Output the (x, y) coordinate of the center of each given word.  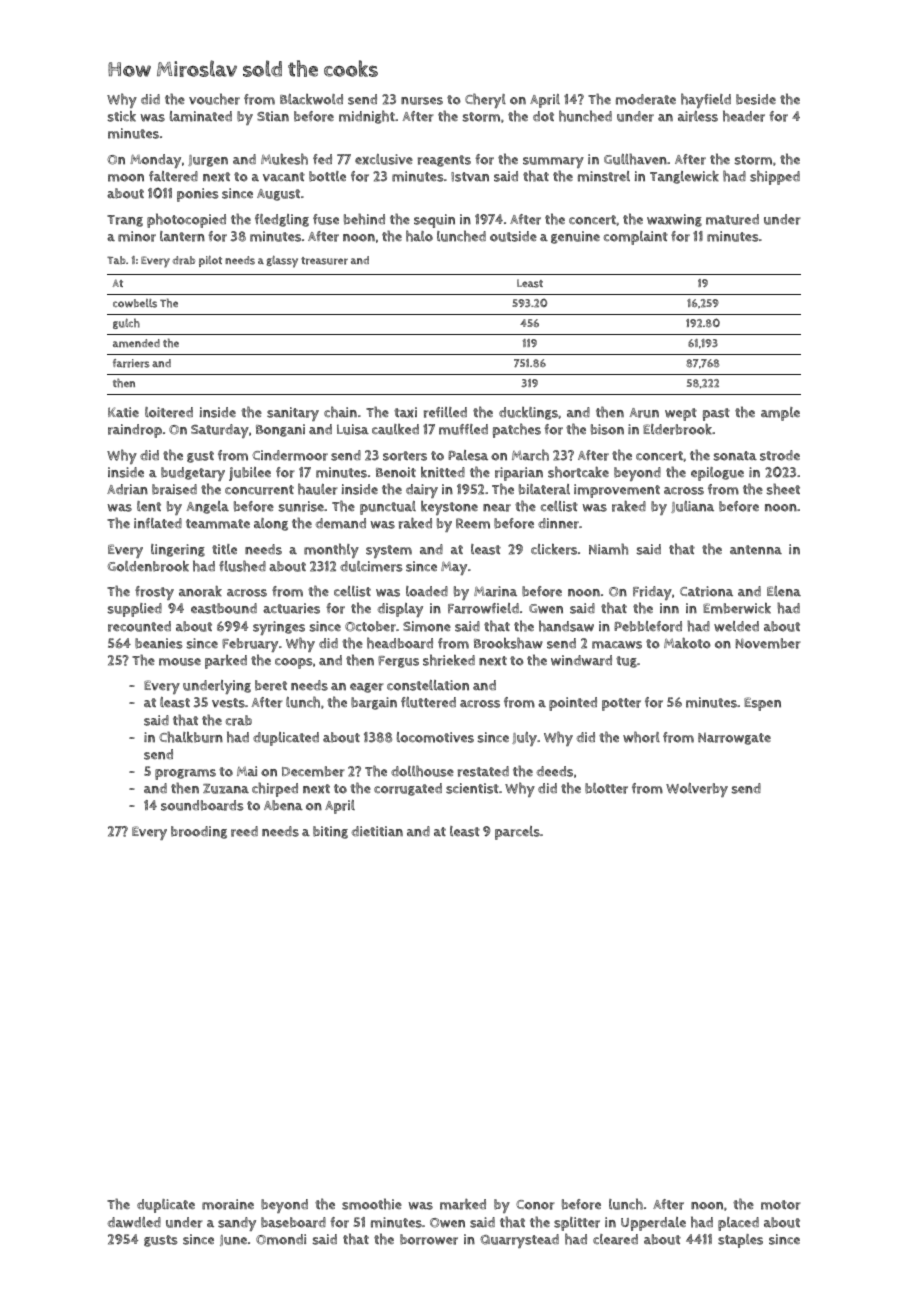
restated (483, 771)
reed (244, 831)
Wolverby (697, 790)
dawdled (134, 1222)
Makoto (687, 643)
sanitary (293, 414)
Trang (125, 221)
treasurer (324, 261)
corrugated (408, 789)
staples (740, 1241)
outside (513, 236)
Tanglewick (684, 177)
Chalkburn (191, 737)
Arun (644, 413)
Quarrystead (519, 1241)
